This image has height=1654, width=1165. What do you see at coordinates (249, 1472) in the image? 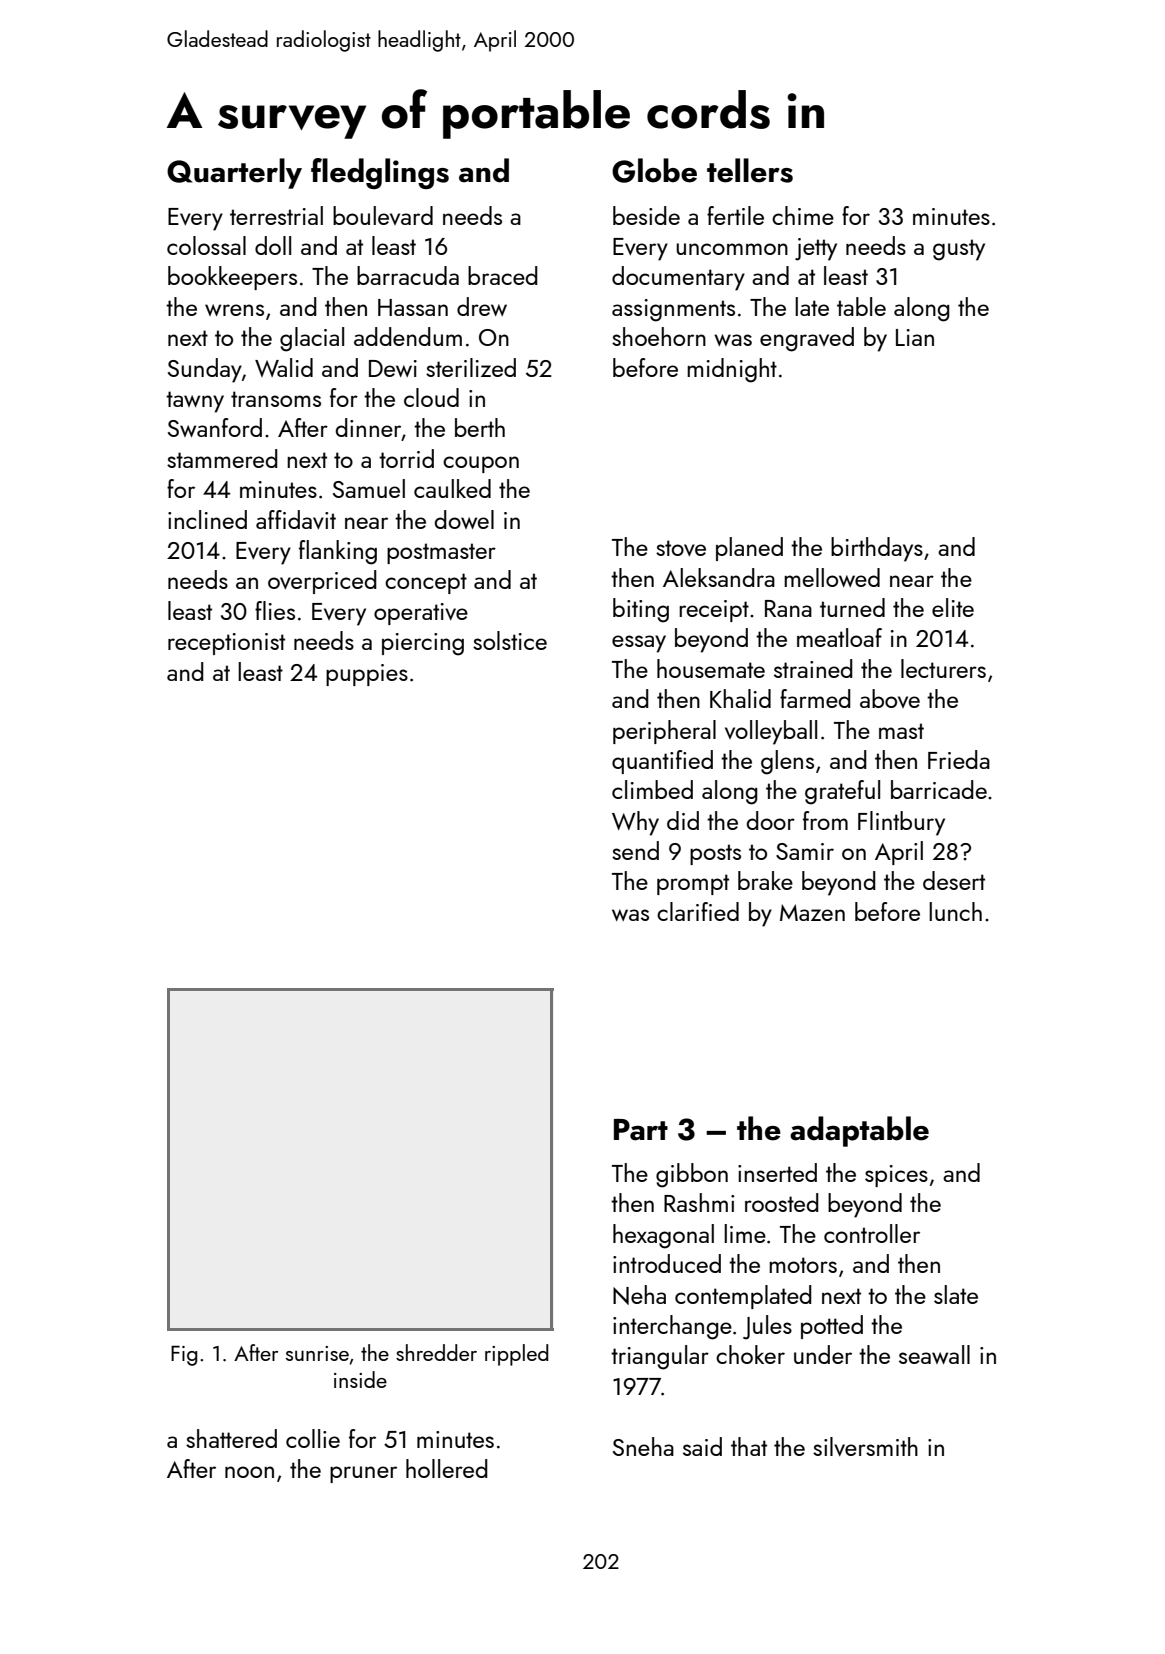
I see `noon` at bounding box center [249, 1472].
